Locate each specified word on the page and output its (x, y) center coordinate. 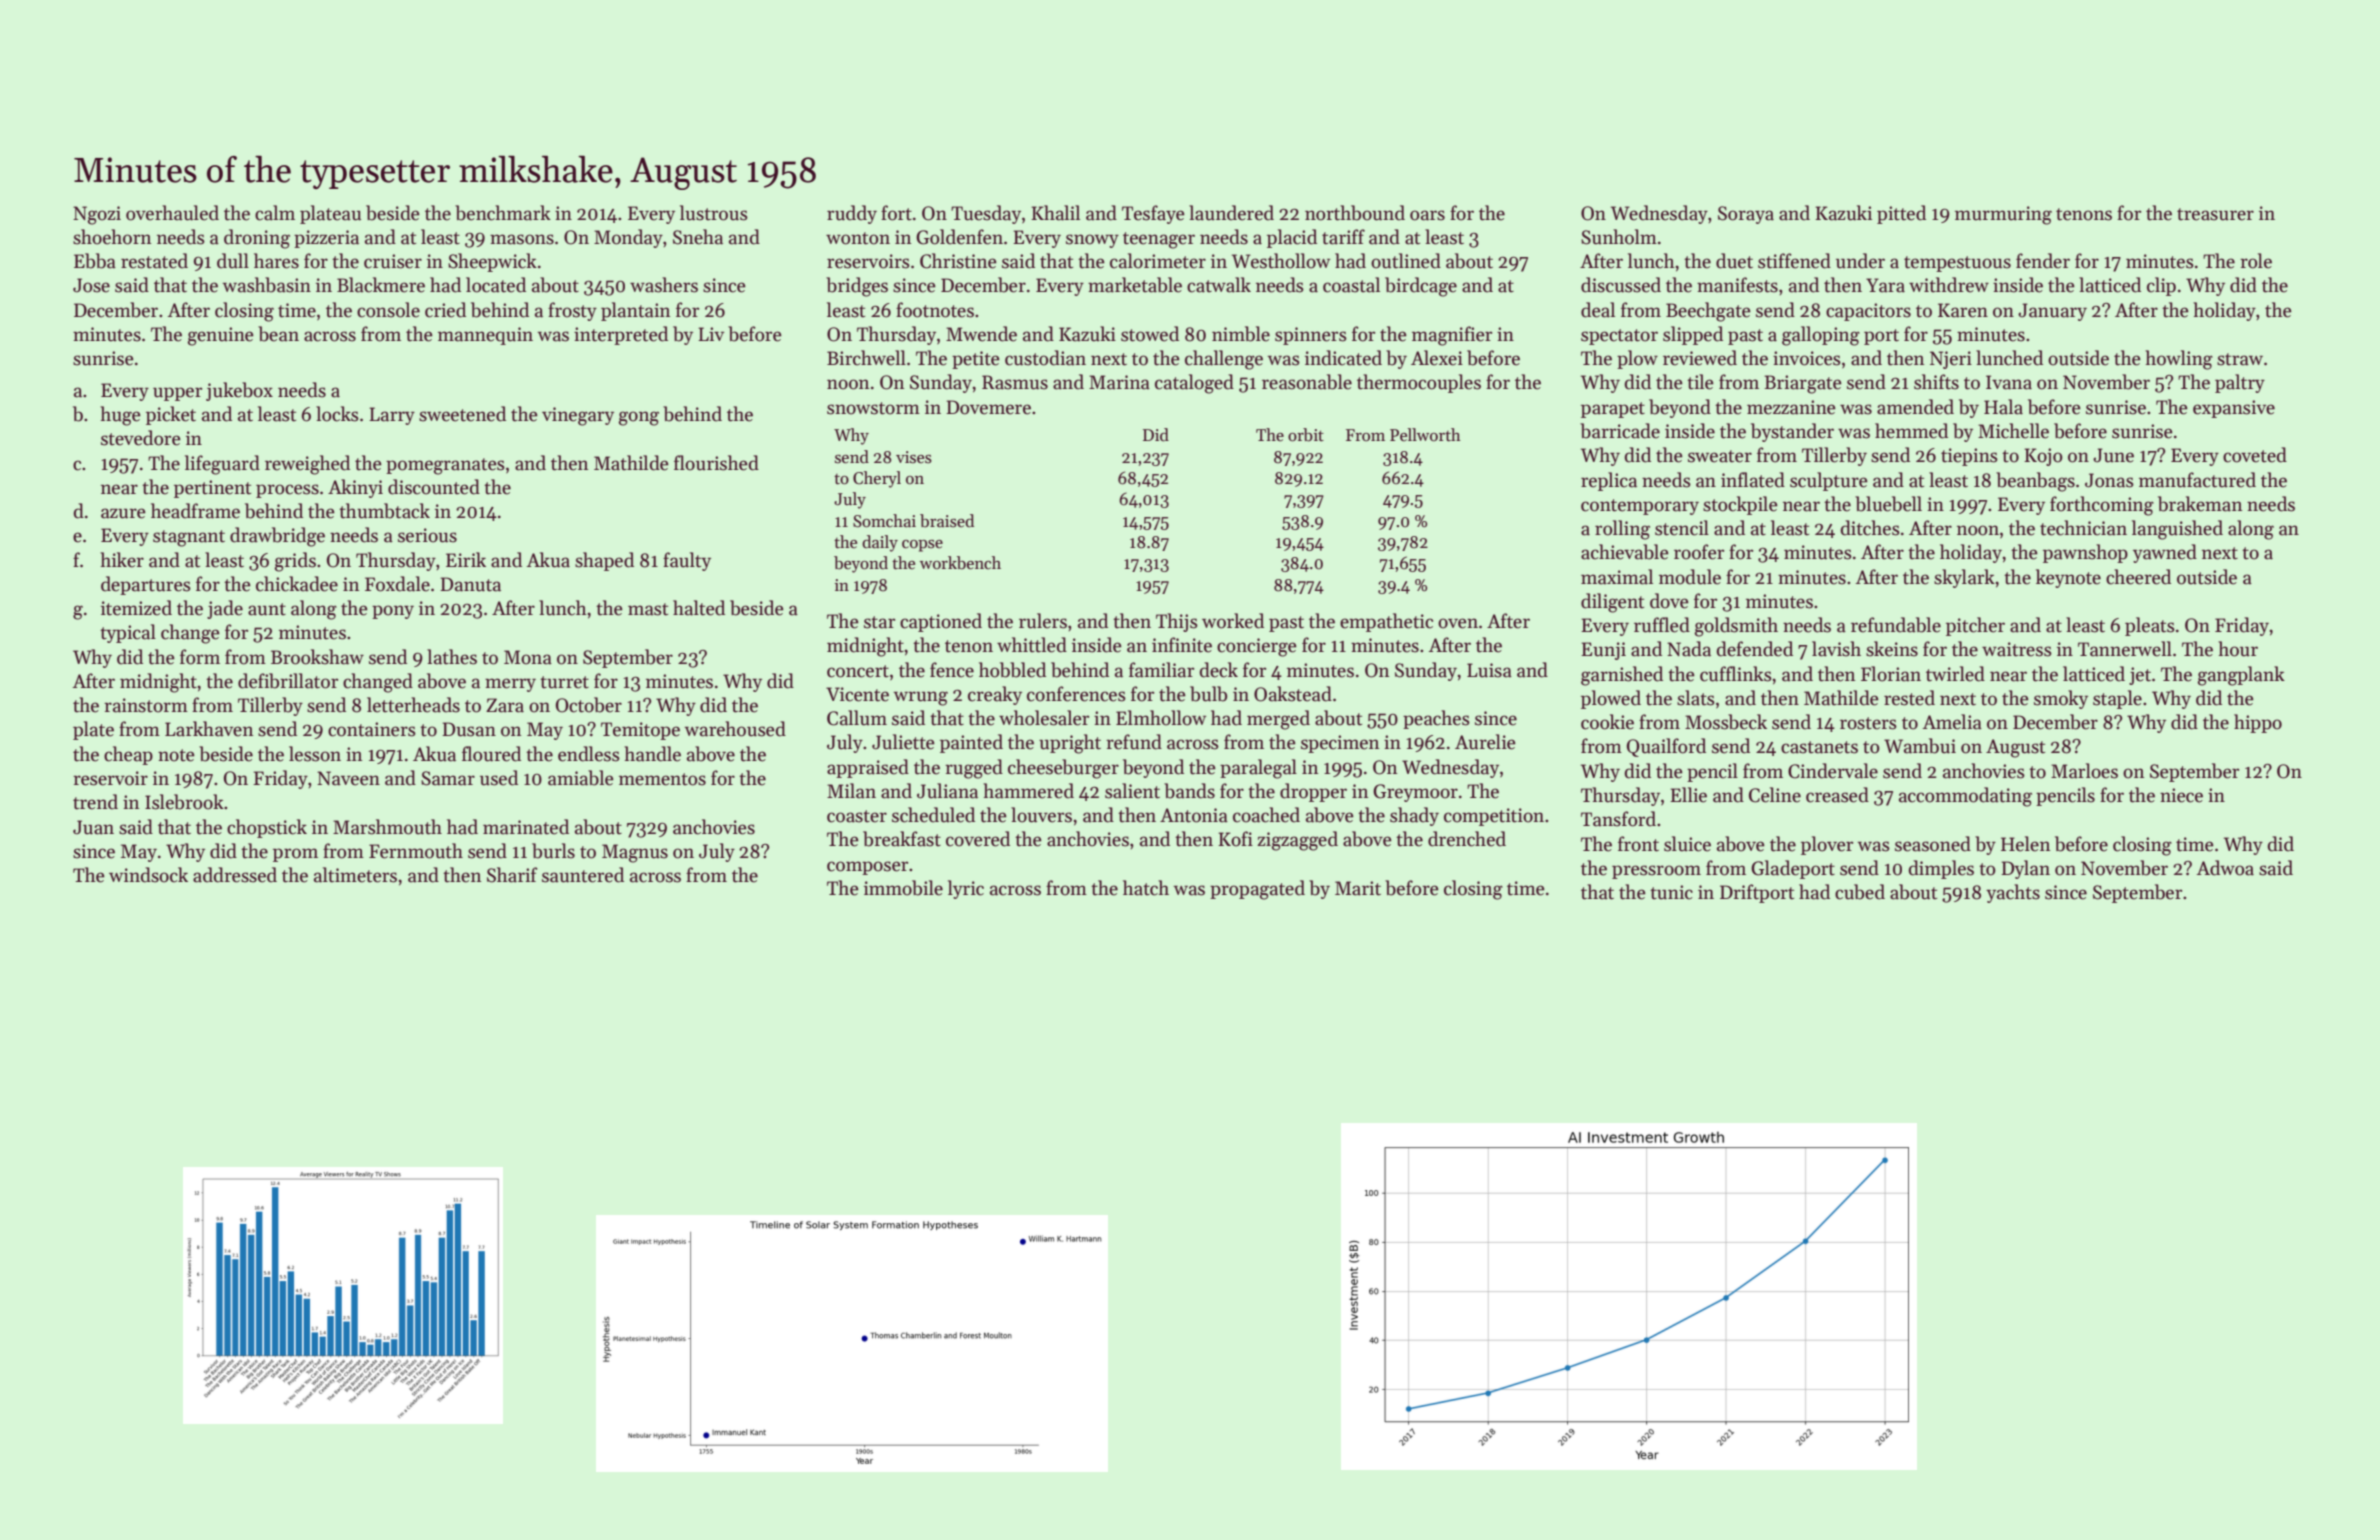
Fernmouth (416, 851)
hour (2238, 649)
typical (128, 633)
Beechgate (1708, 312)
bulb (1208, 694)
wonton (858, 238)
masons (522, 239)
